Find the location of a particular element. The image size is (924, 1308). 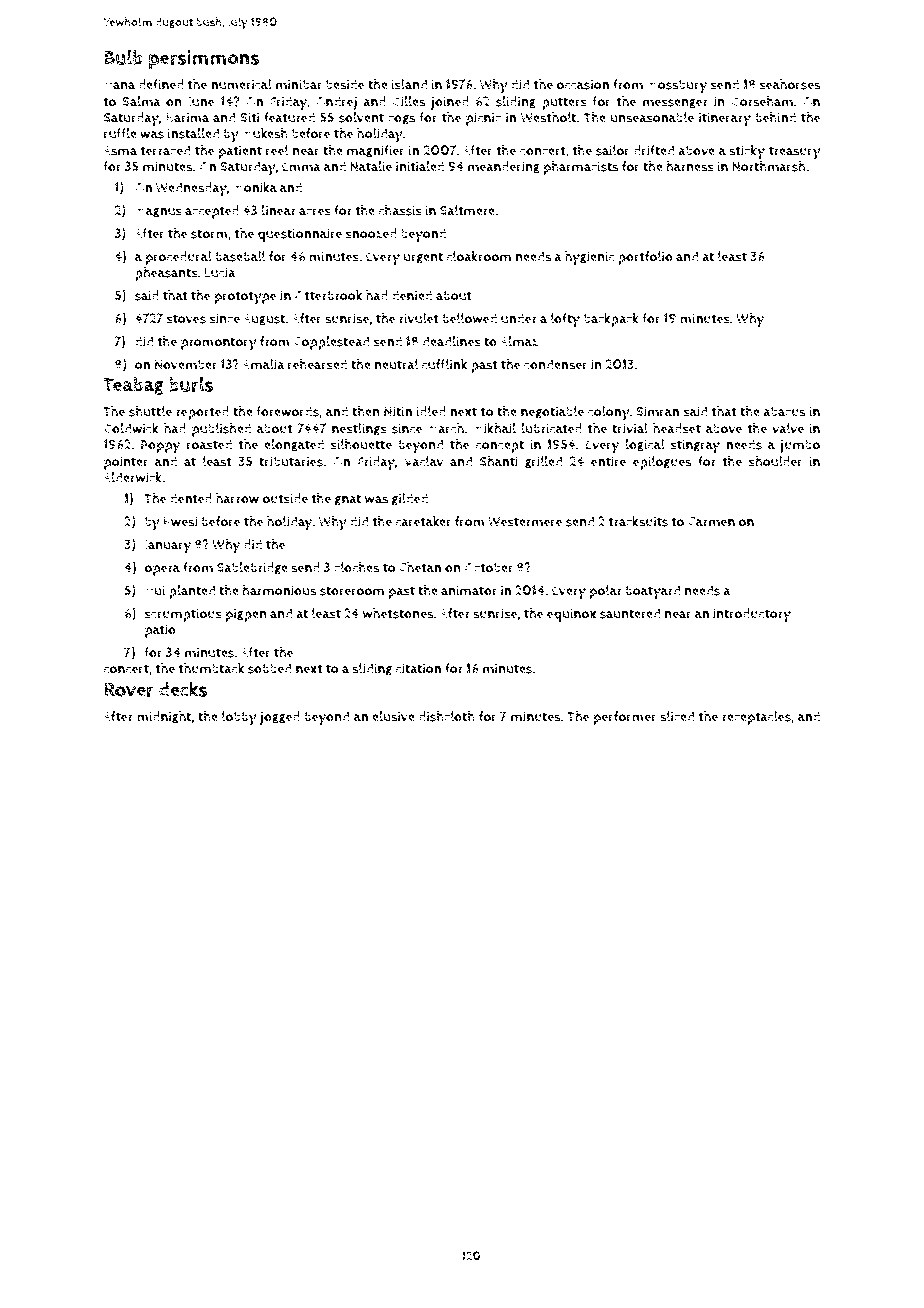

citation is located at coordinates (418, 668).
